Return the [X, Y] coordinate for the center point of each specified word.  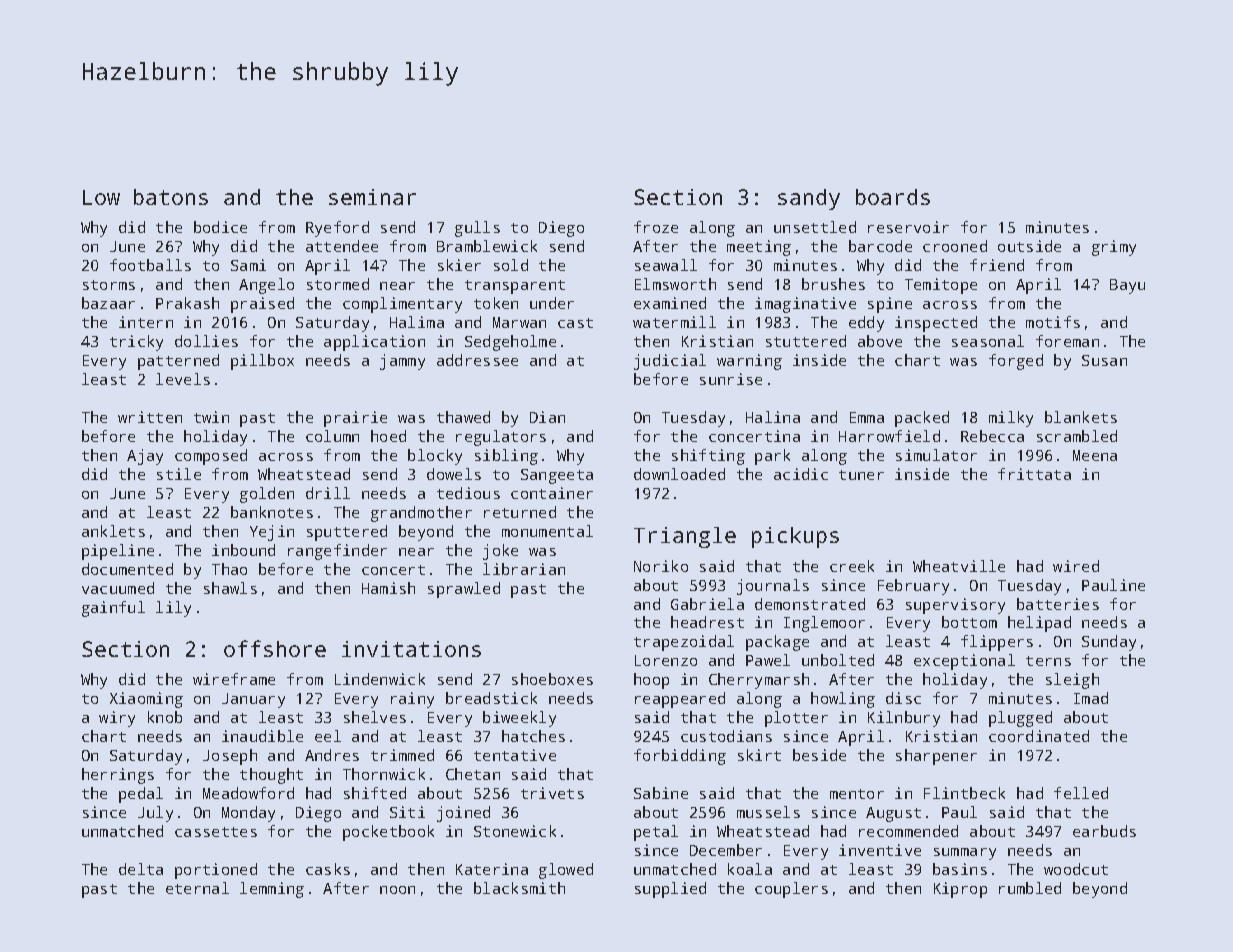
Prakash [187, 303]
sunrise [731, 379]
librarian [524, 569]
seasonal [988, 341]
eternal [197, 888]
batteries [1058, 604]
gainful [113, 609]
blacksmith [519, 888]
